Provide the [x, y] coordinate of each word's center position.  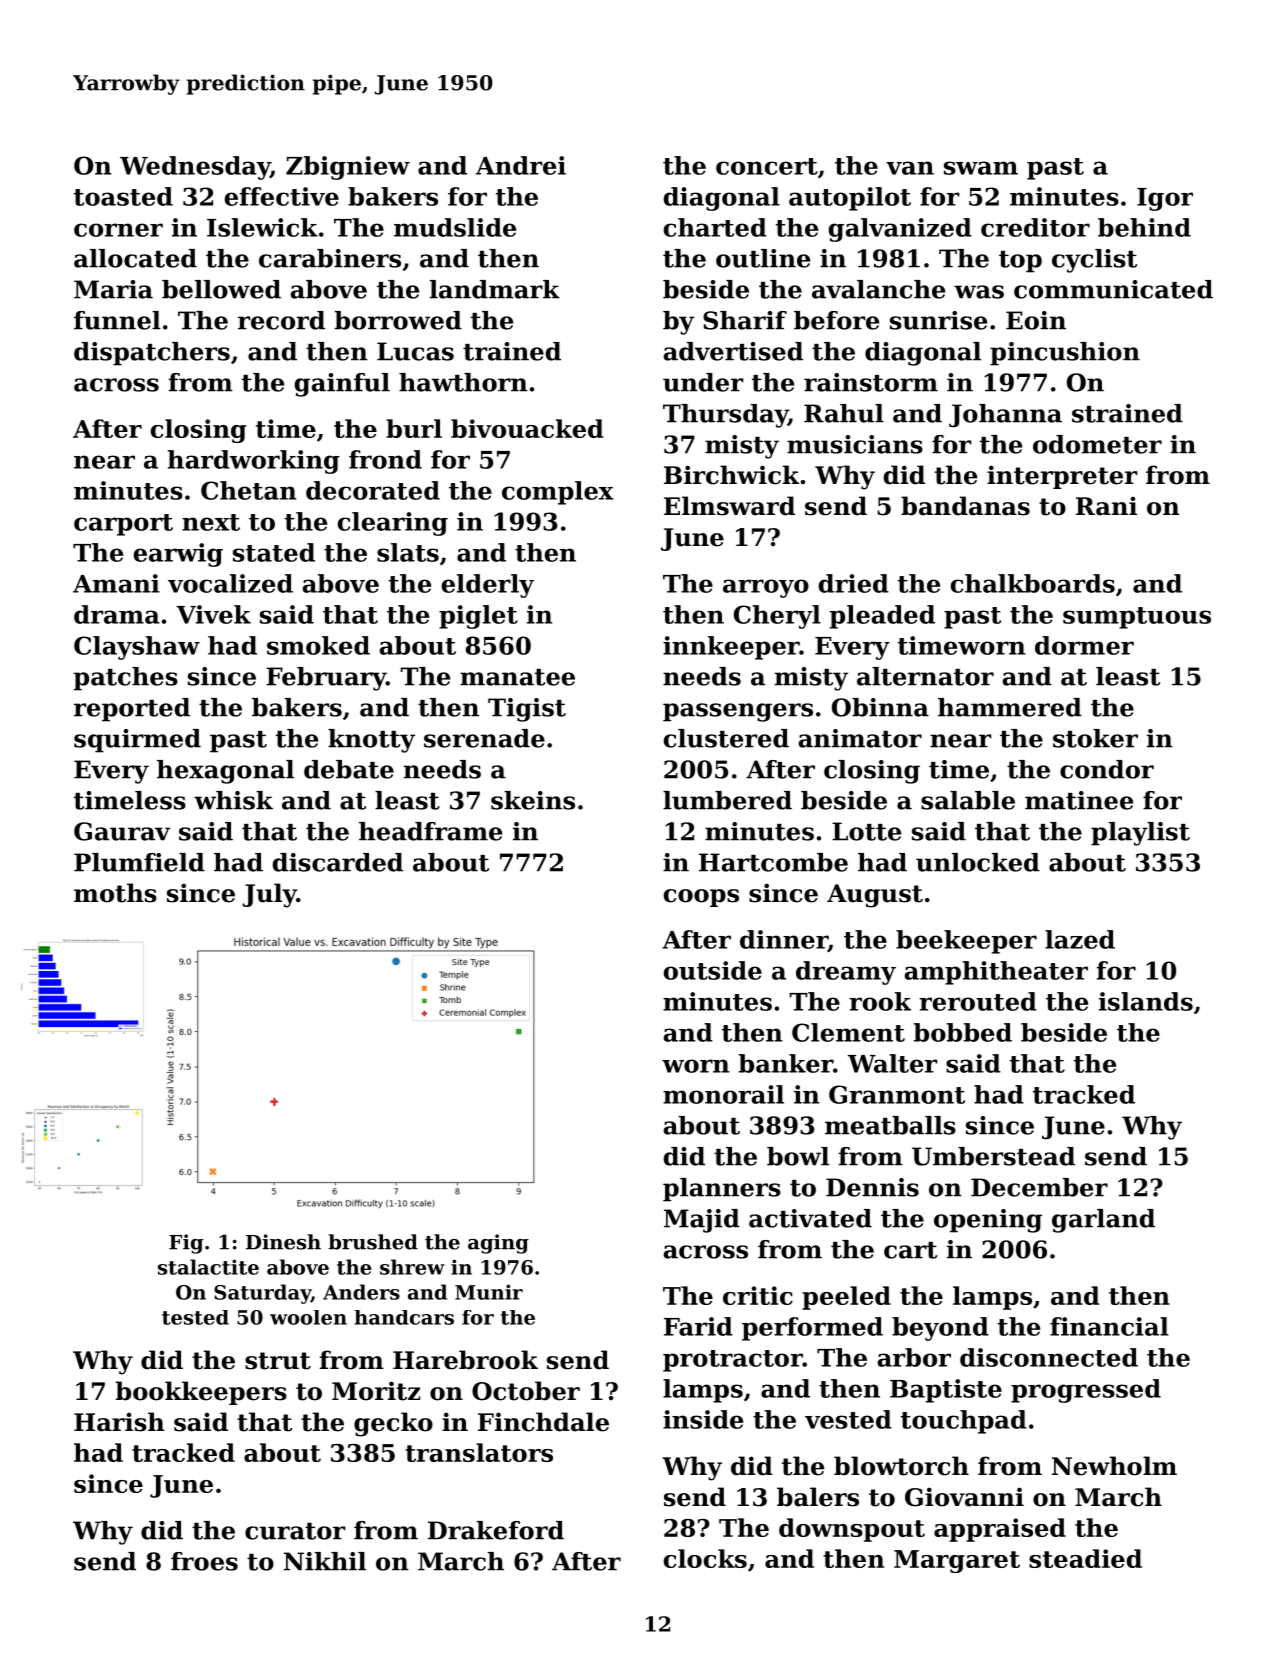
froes [204, 1561]
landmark [495, 289]
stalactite [208, 1267]
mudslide [455, 227]
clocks [705, 1558]
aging [498, 1244]
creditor [1035, 227]
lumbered [727, 800]
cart [910, 1250]
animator [860, 738]
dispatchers [152, 354]
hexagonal [225, 772]
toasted [123, 196]
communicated [1113, 289]
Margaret [957, 1561]
